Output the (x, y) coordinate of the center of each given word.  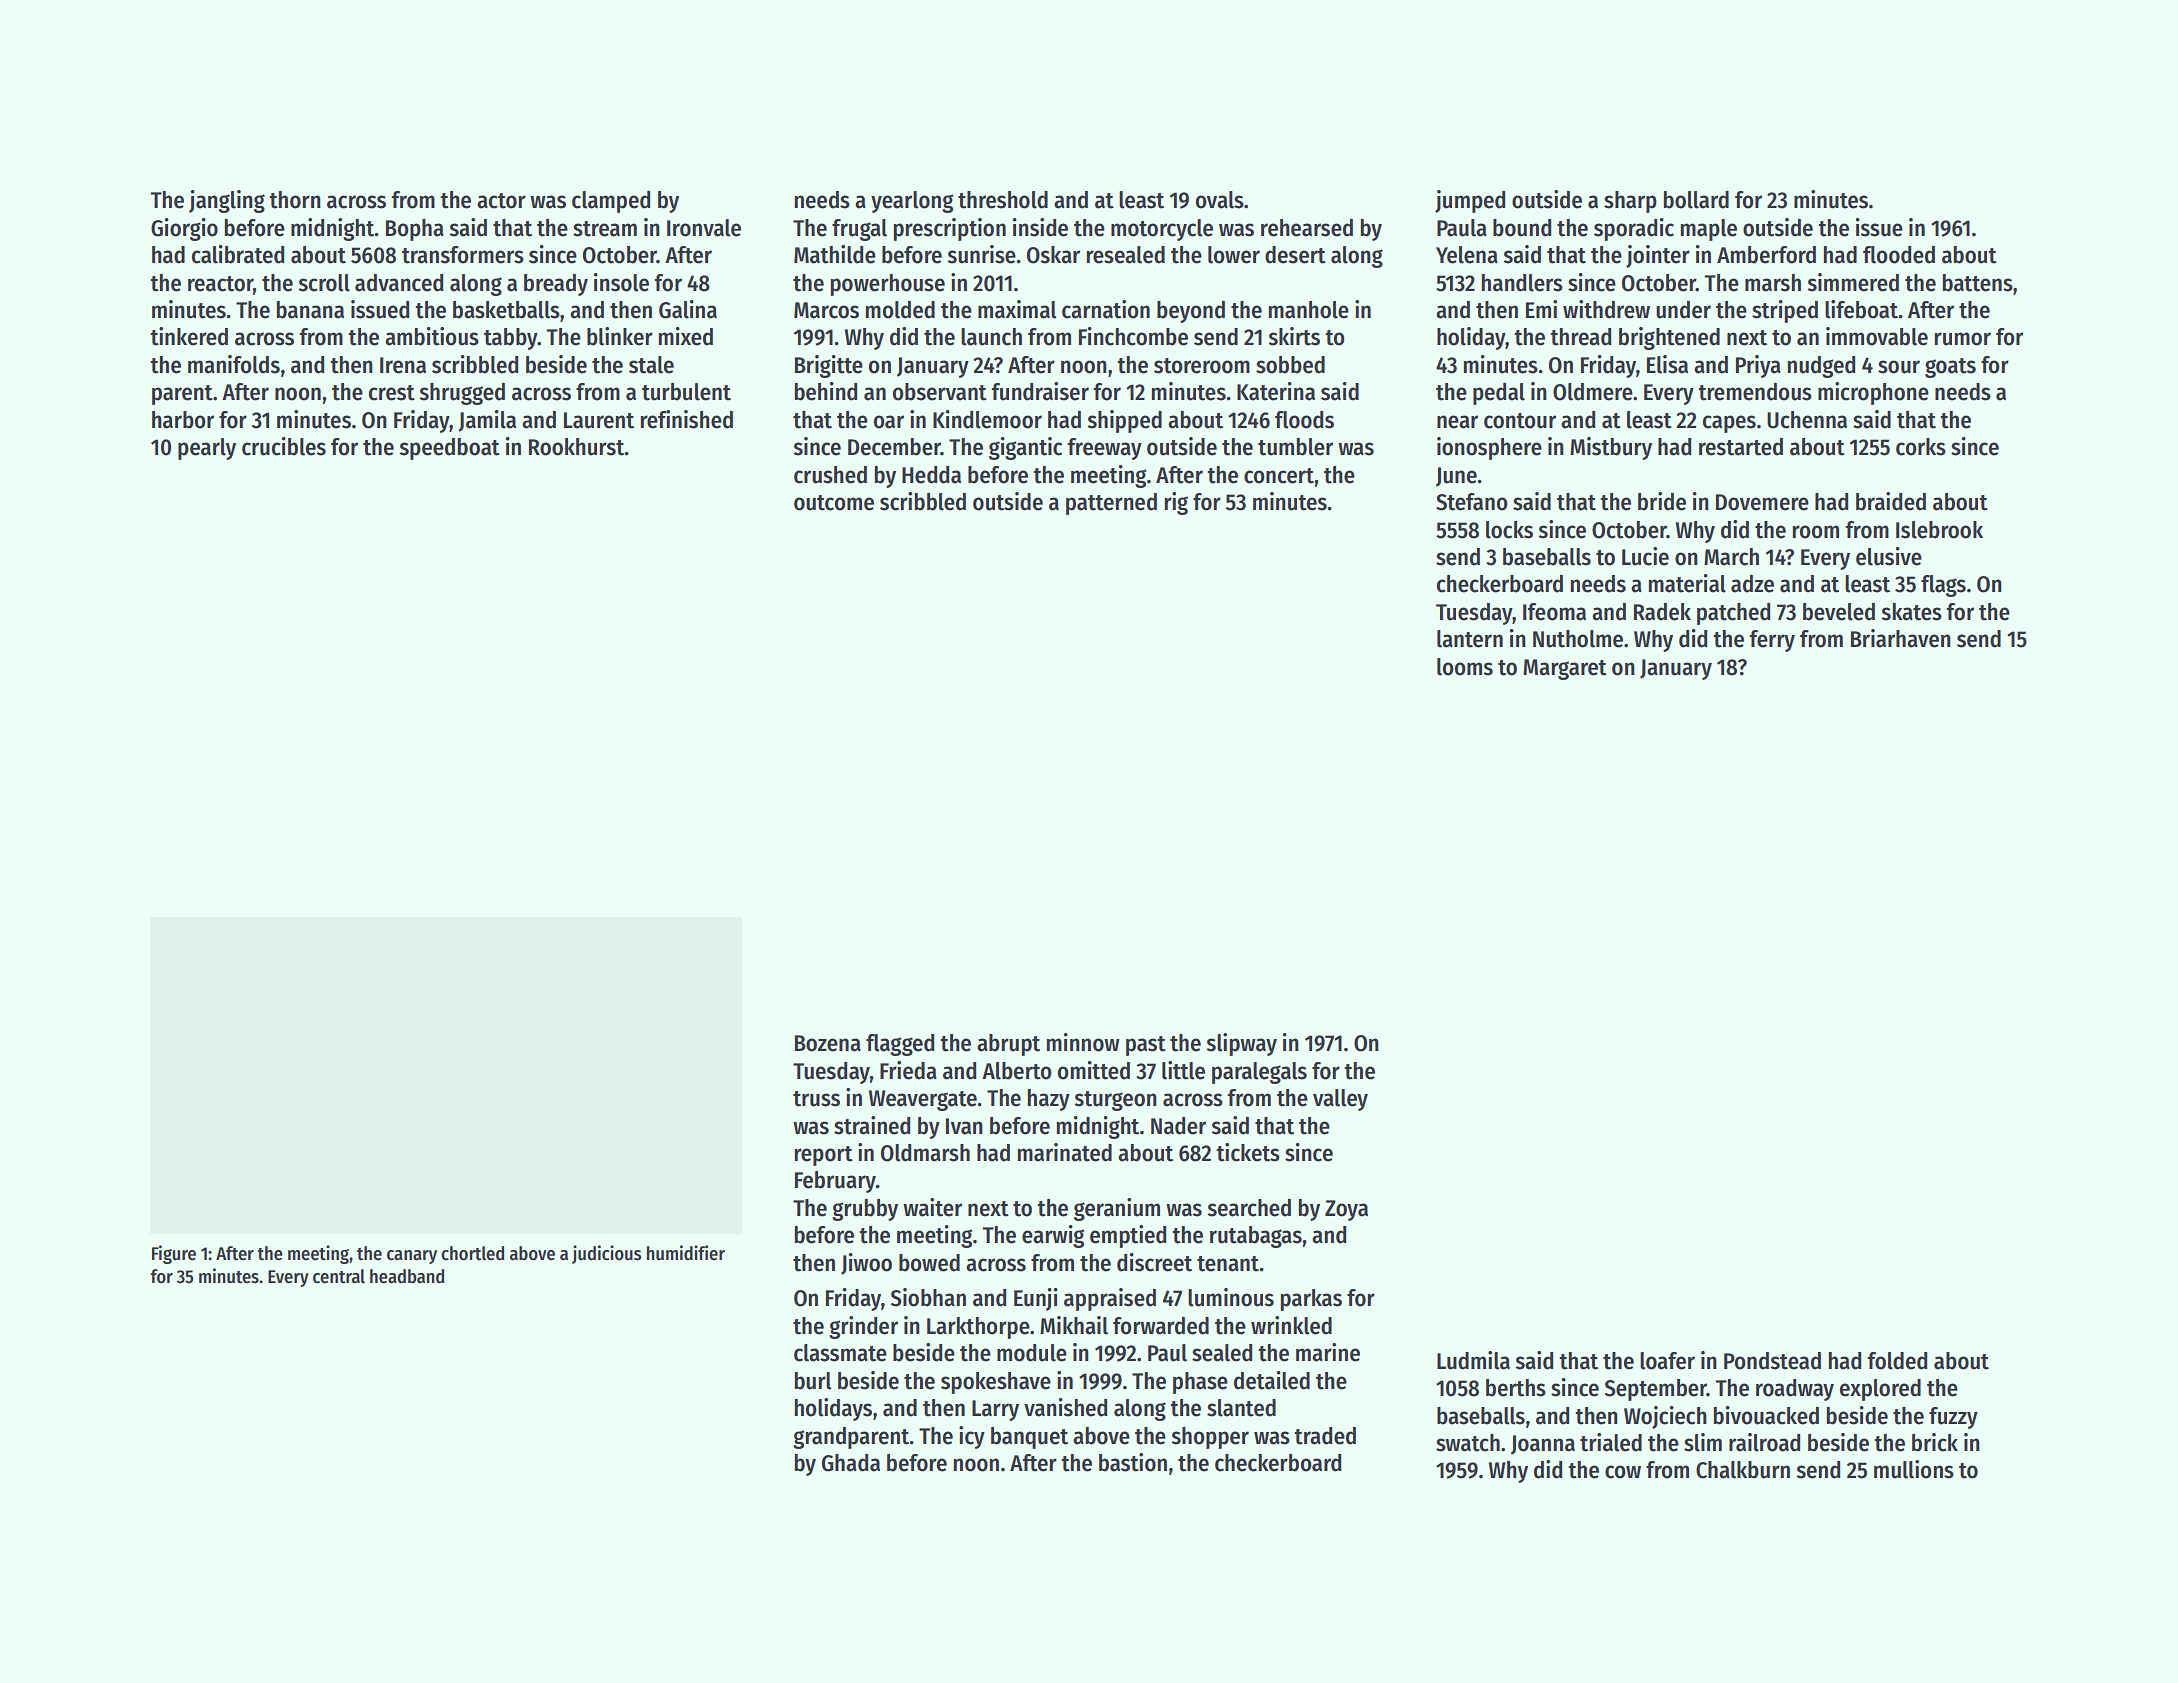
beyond (1191, 312)
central (339, 1276)
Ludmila (1473, 1360)
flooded (1899, 255)
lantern (1470, 639)
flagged (900, 1045)
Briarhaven (1901, 638)
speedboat (450, 449)
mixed (685, 336)
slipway (1242, 1044)
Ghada (851, 1463)
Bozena (828, 1043)
